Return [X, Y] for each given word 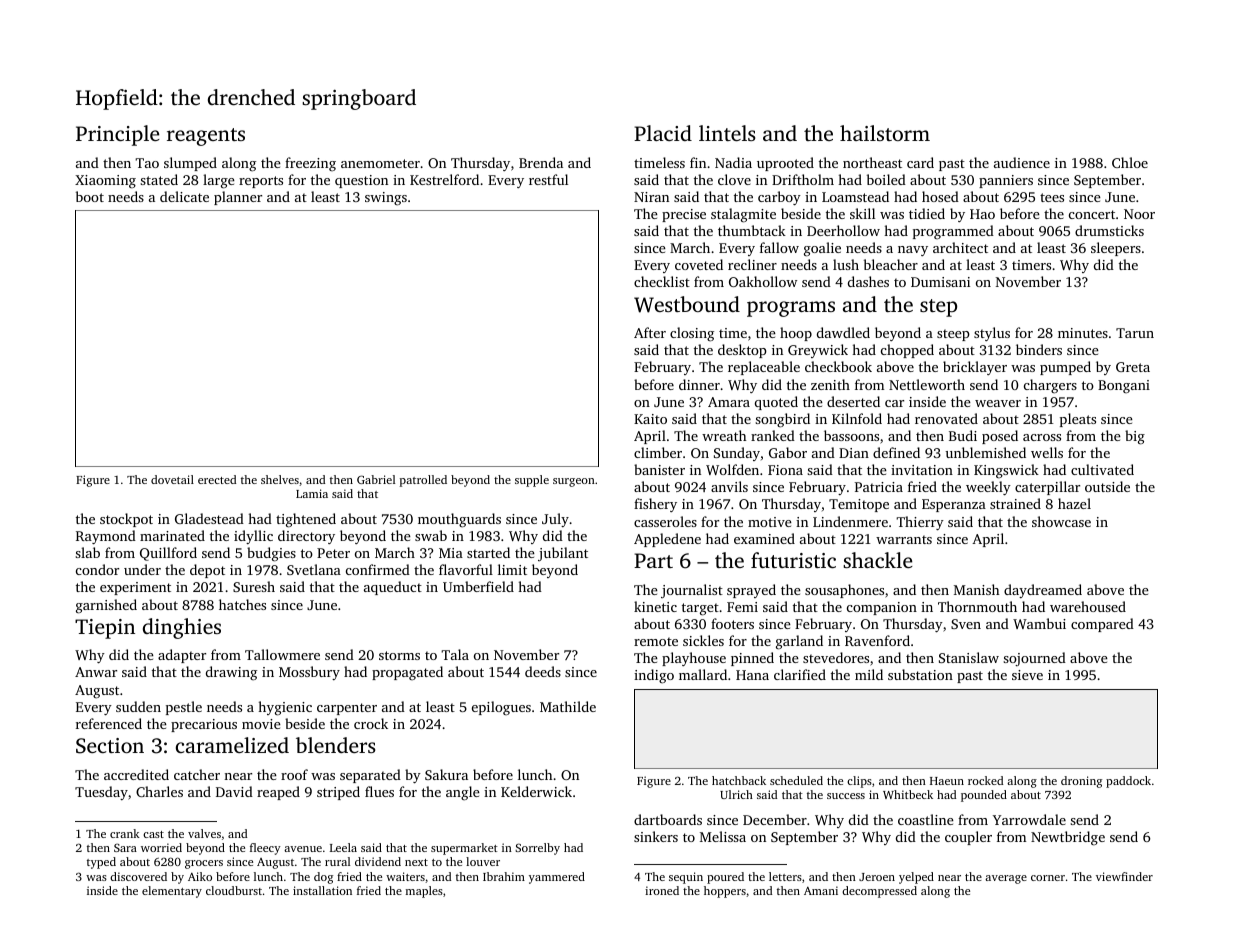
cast [153, 834]
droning [1081, 782]
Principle [118, 135]
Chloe [1130, 162]
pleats [1078, 420]
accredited [136, 774]
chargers [1050, 386]
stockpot [126, 520]
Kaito [650, 419]
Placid [663, 133]
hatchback [739, 780]
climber [658, 452]
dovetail [172, 479]
